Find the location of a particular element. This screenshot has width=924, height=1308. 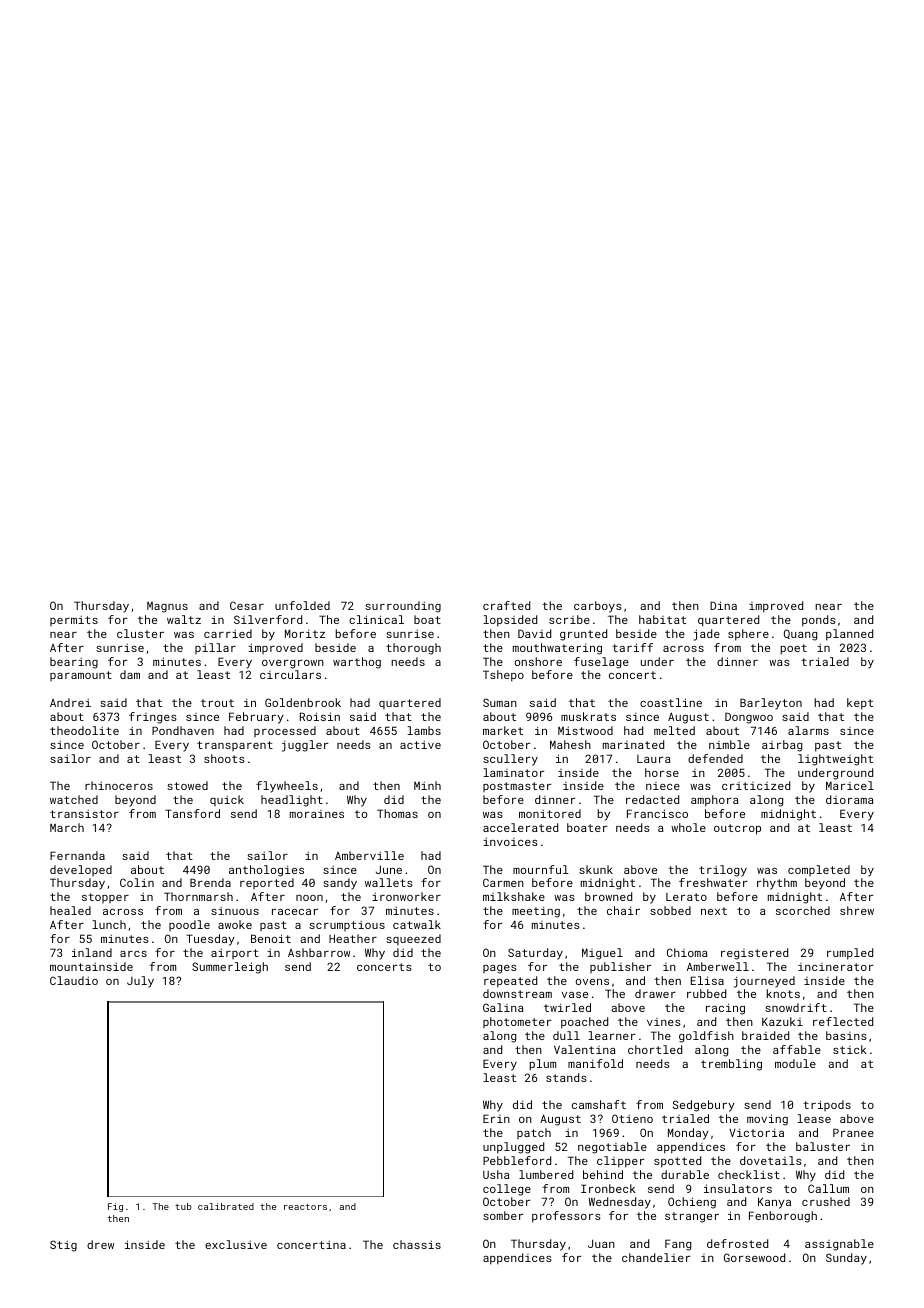

pages is located at coordinates (500, 969).
